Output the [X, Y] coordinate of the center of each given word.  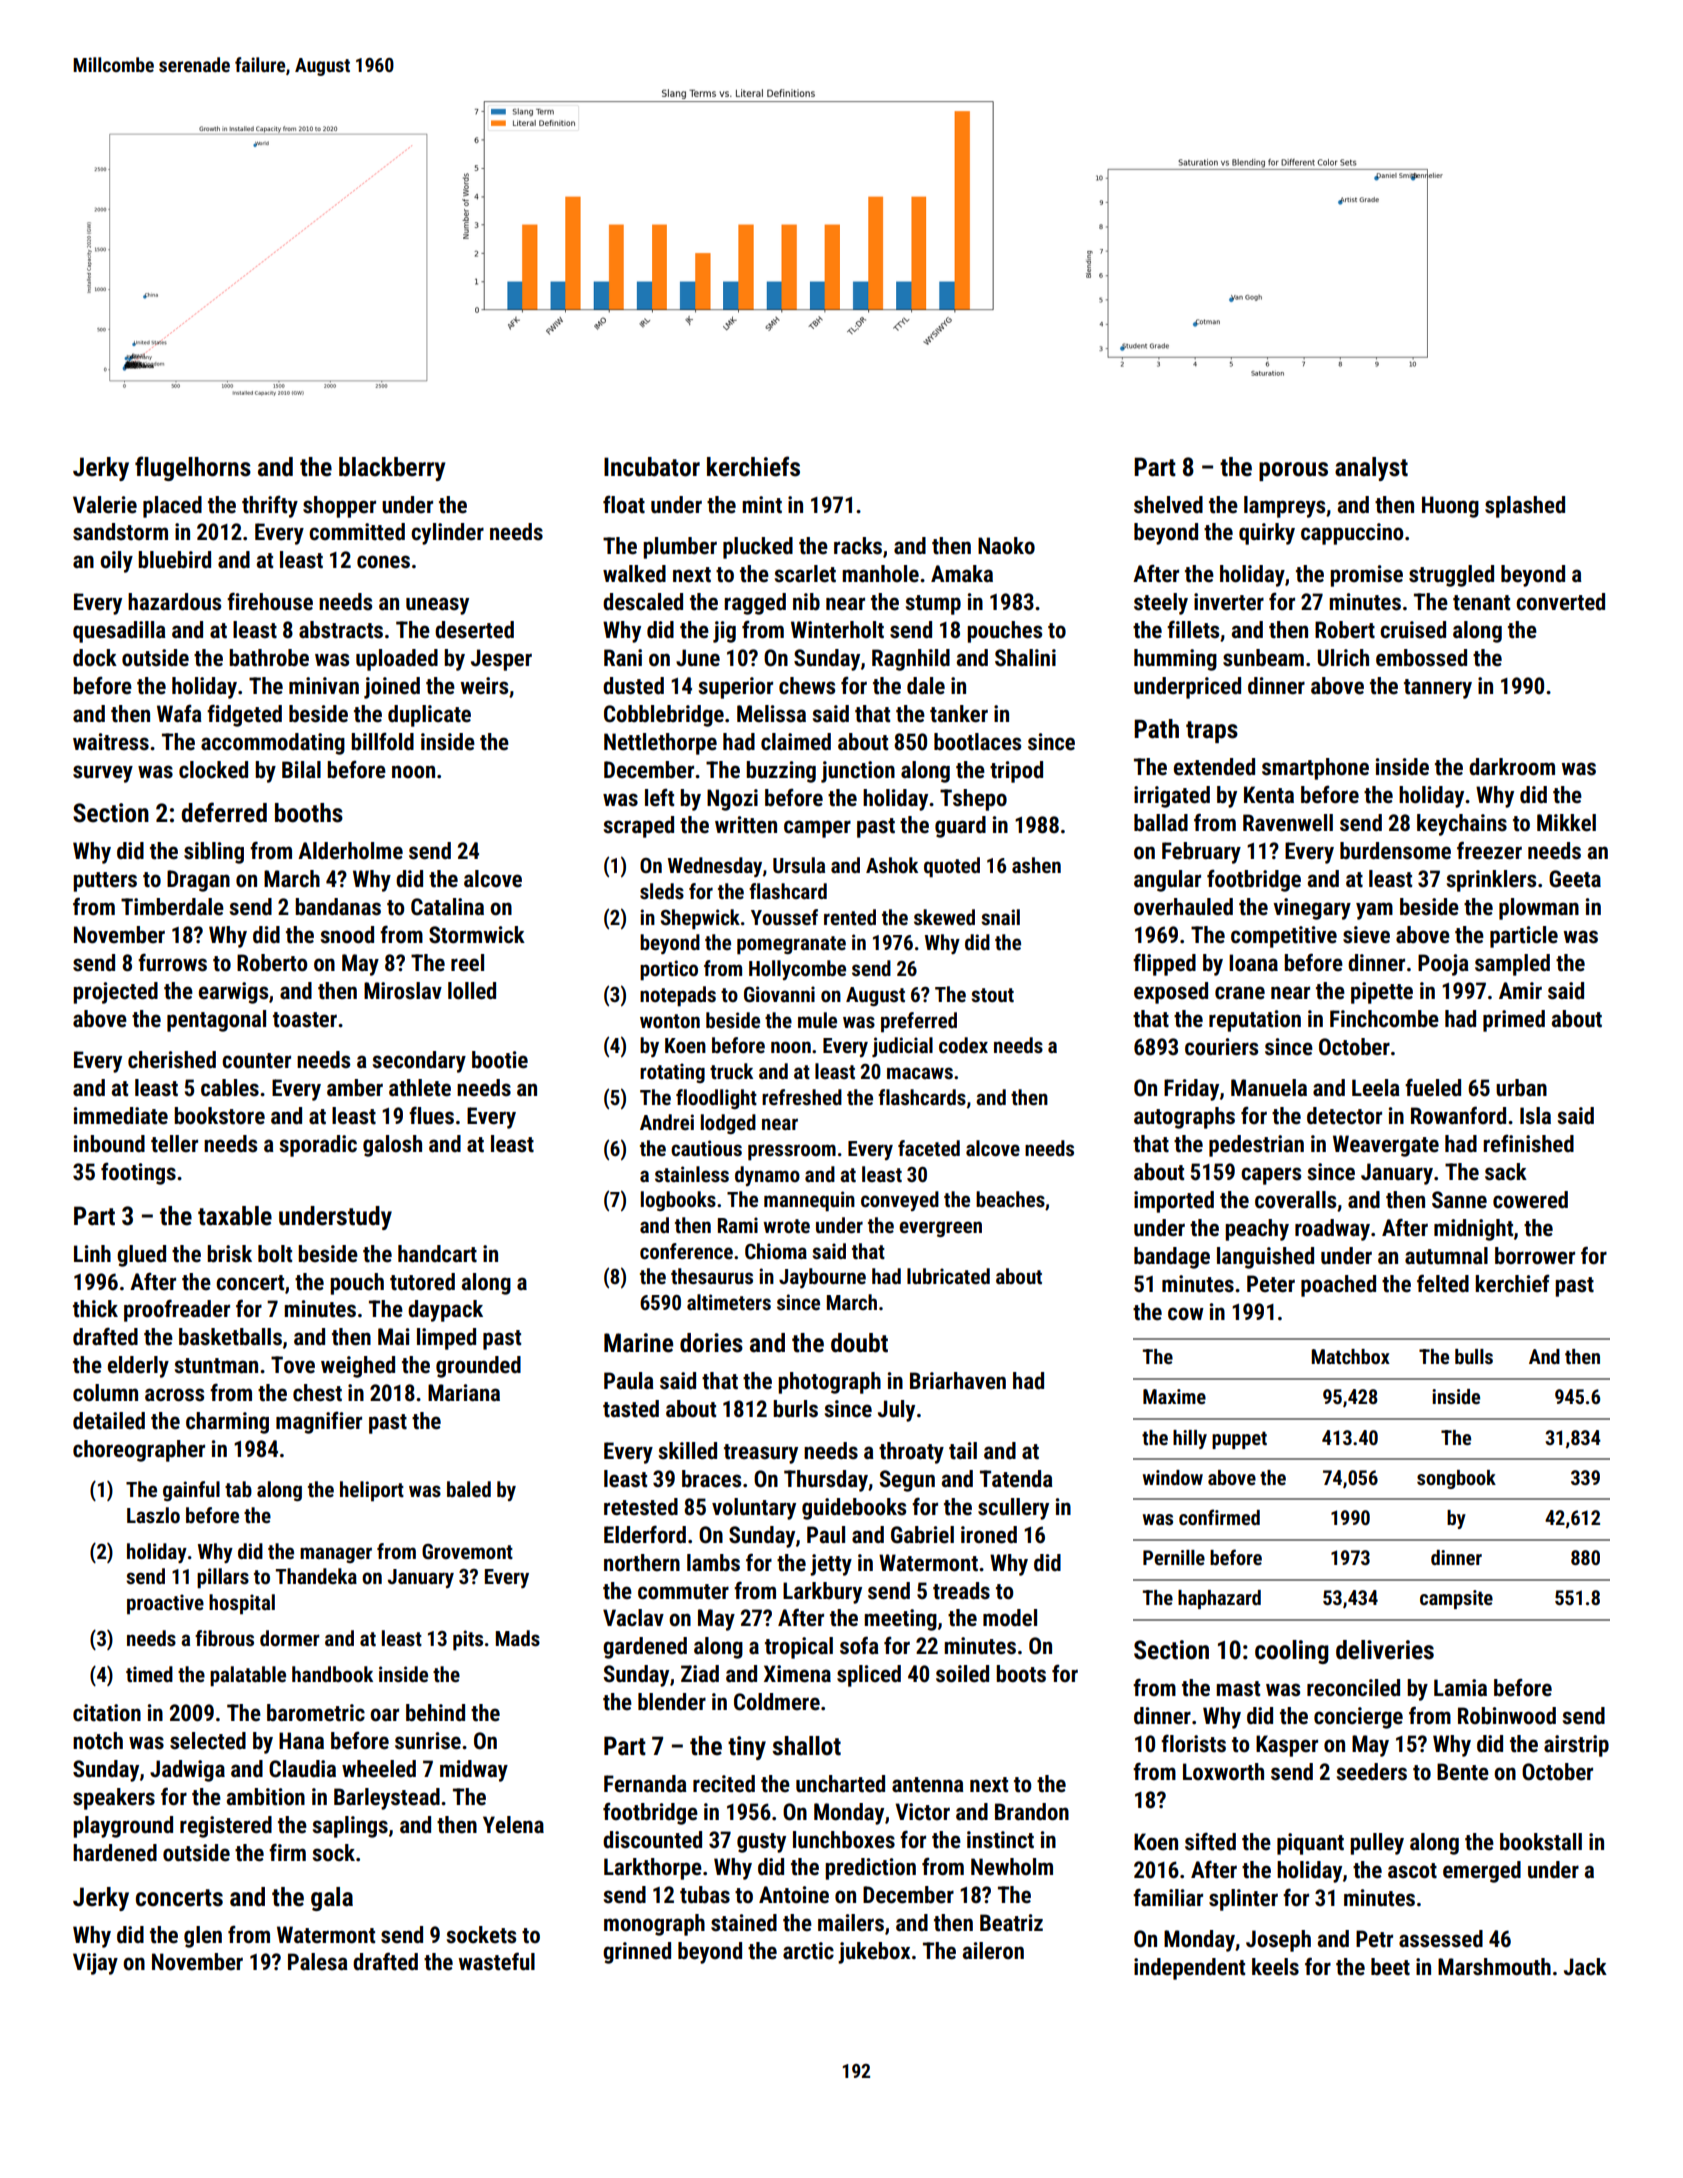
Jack [1585, 1967]
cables [230, 1088]
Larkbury [822, 1593]
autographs [1184, 1118]
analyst [1371, 469]
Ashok [892, 865]
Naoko [1006, 546]
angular [1167, 881]
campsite [1456, 1599]
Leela [1376, 1088]
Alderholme [350, 851]
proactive [165, 1604]
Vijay [95, 1964]
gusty [761, 1843]
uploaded [397, 660]
